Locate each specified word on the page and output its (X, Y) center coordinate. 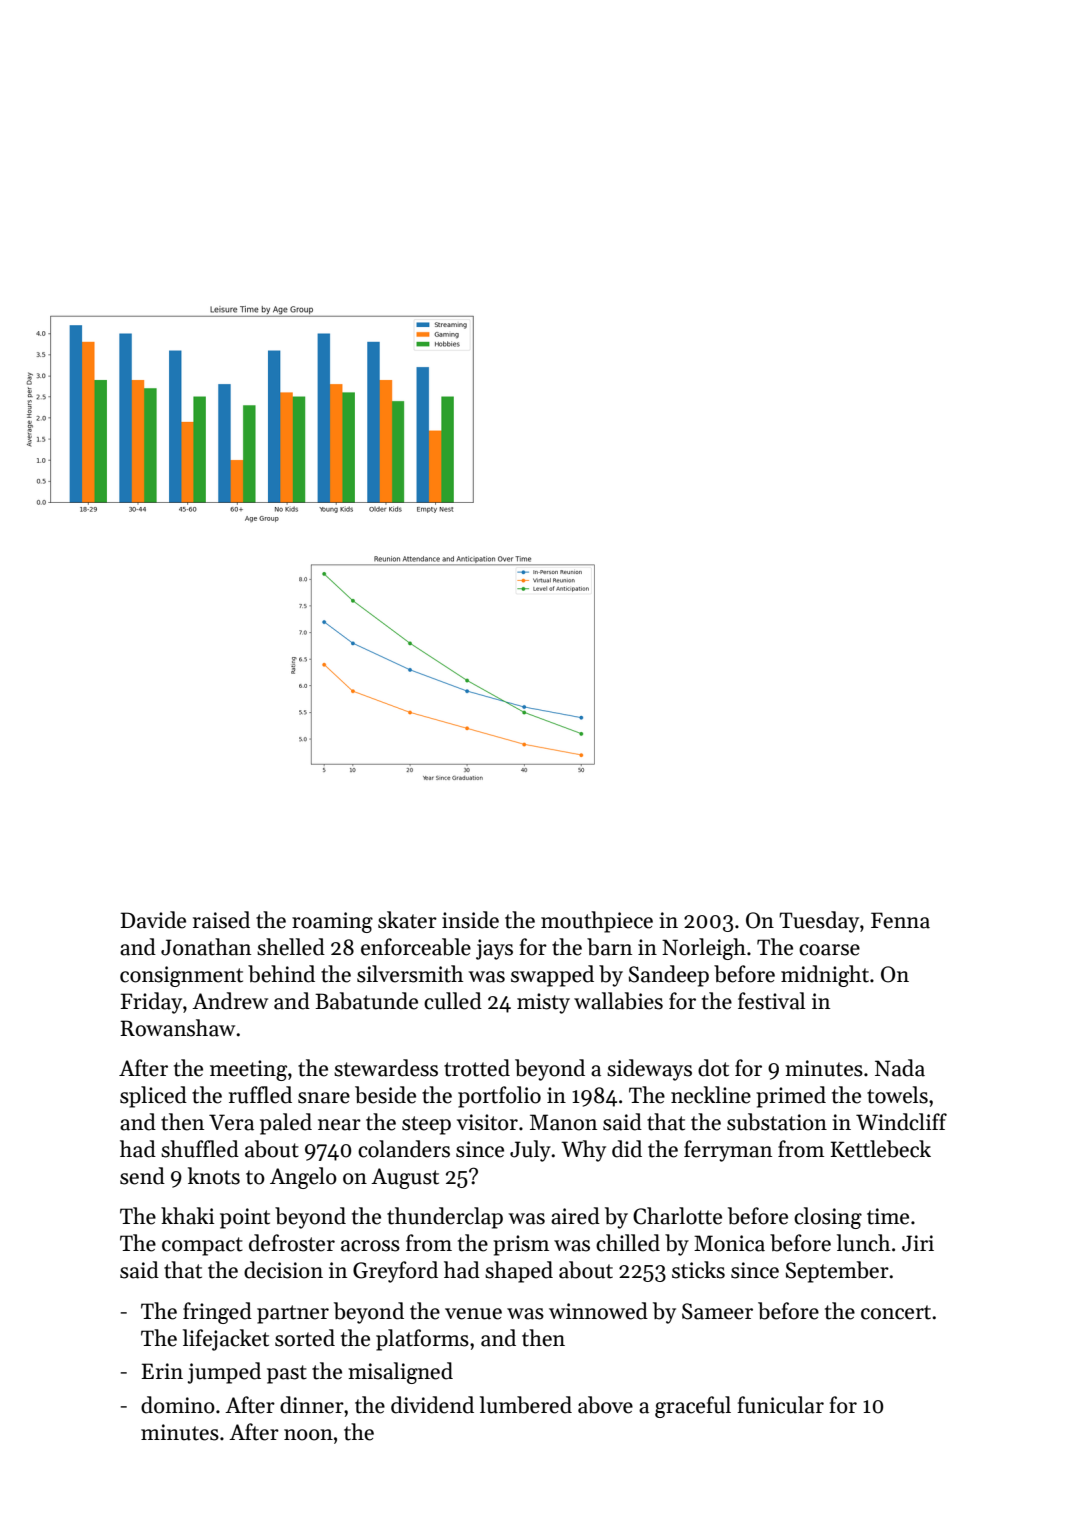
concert (896, 1312)
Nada (900, 1068)
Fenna (900, 920)
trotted (477, 1068)
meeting (248, 1070)
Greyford (395, 1272)
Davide (153, 920)
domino (178, 1405)
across (370, 1246)
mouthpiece (597, 922)
